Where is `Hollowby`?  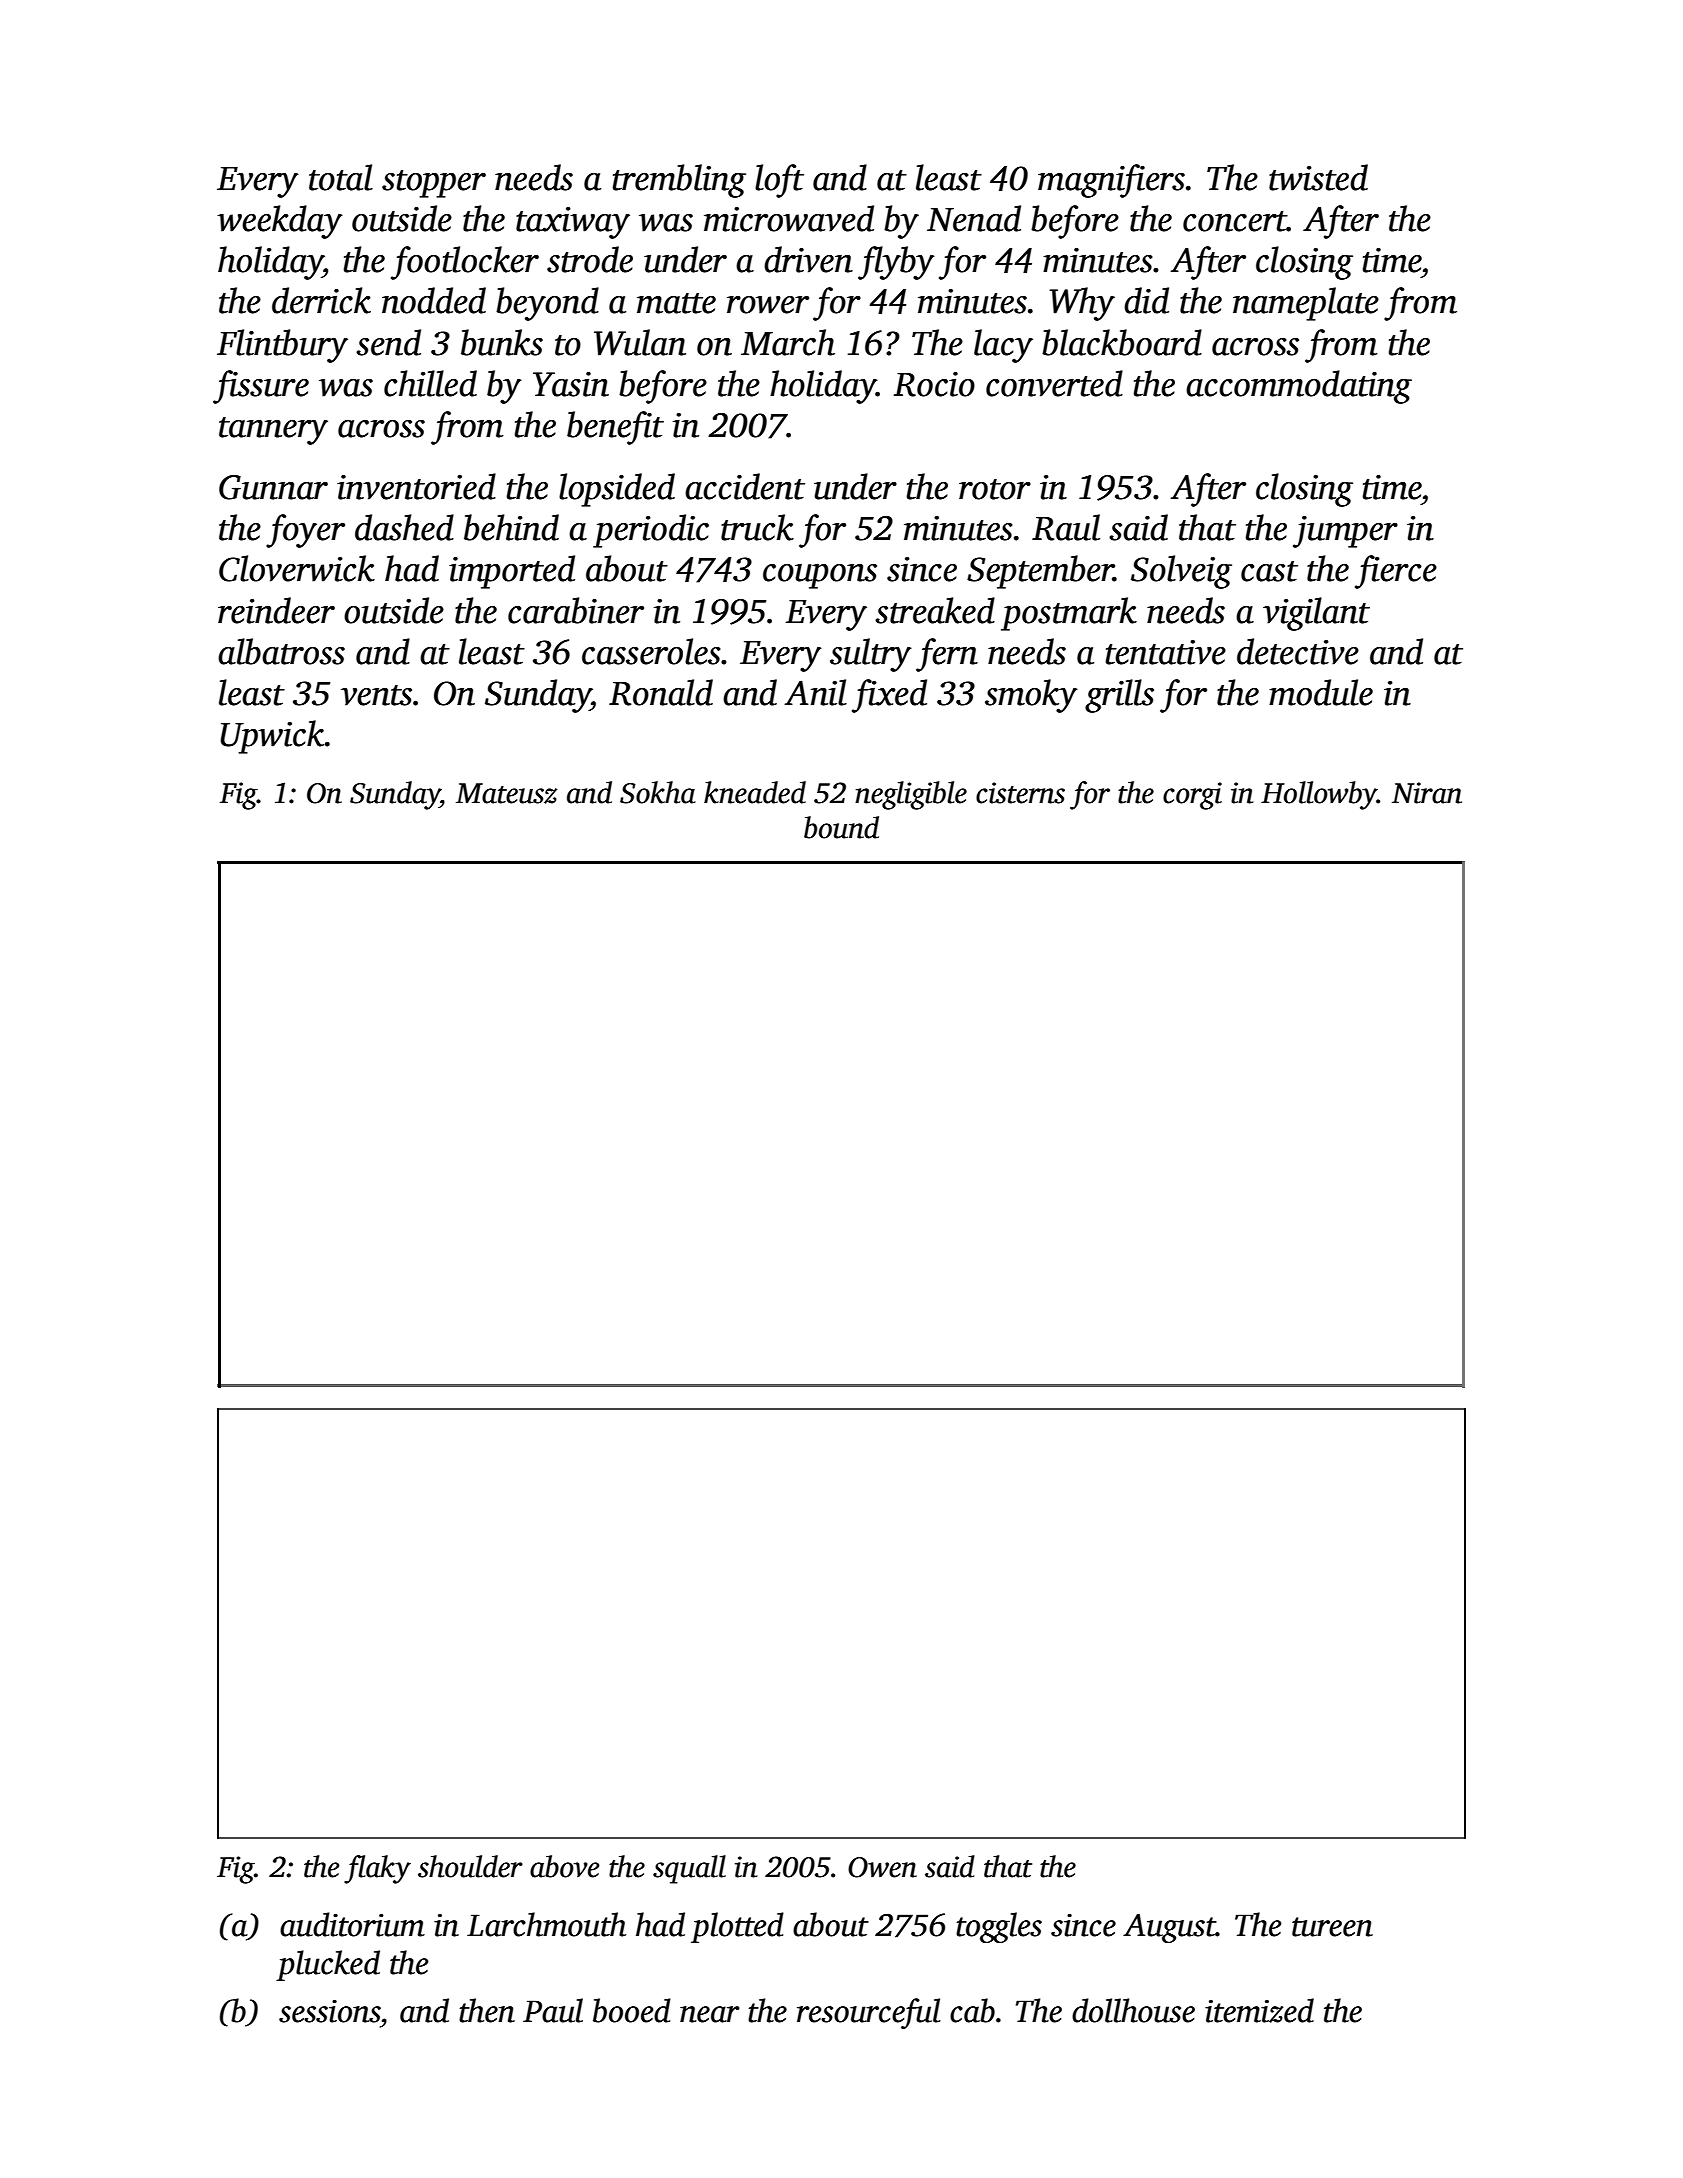 Hollowby is located at coordinates (1319, 795).
